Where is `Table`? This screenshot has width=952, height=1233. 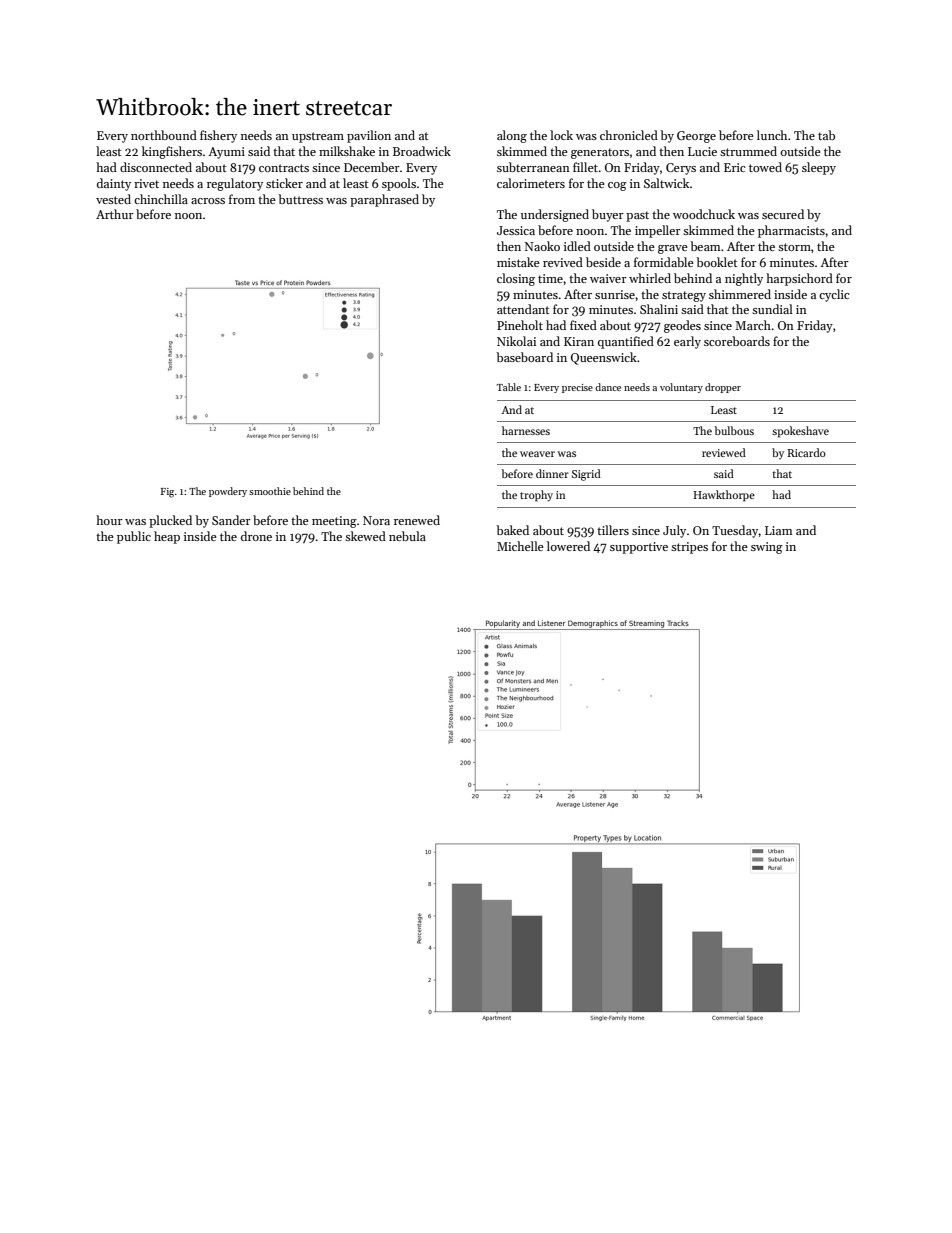
Table is located at coordinates (509, 387).
